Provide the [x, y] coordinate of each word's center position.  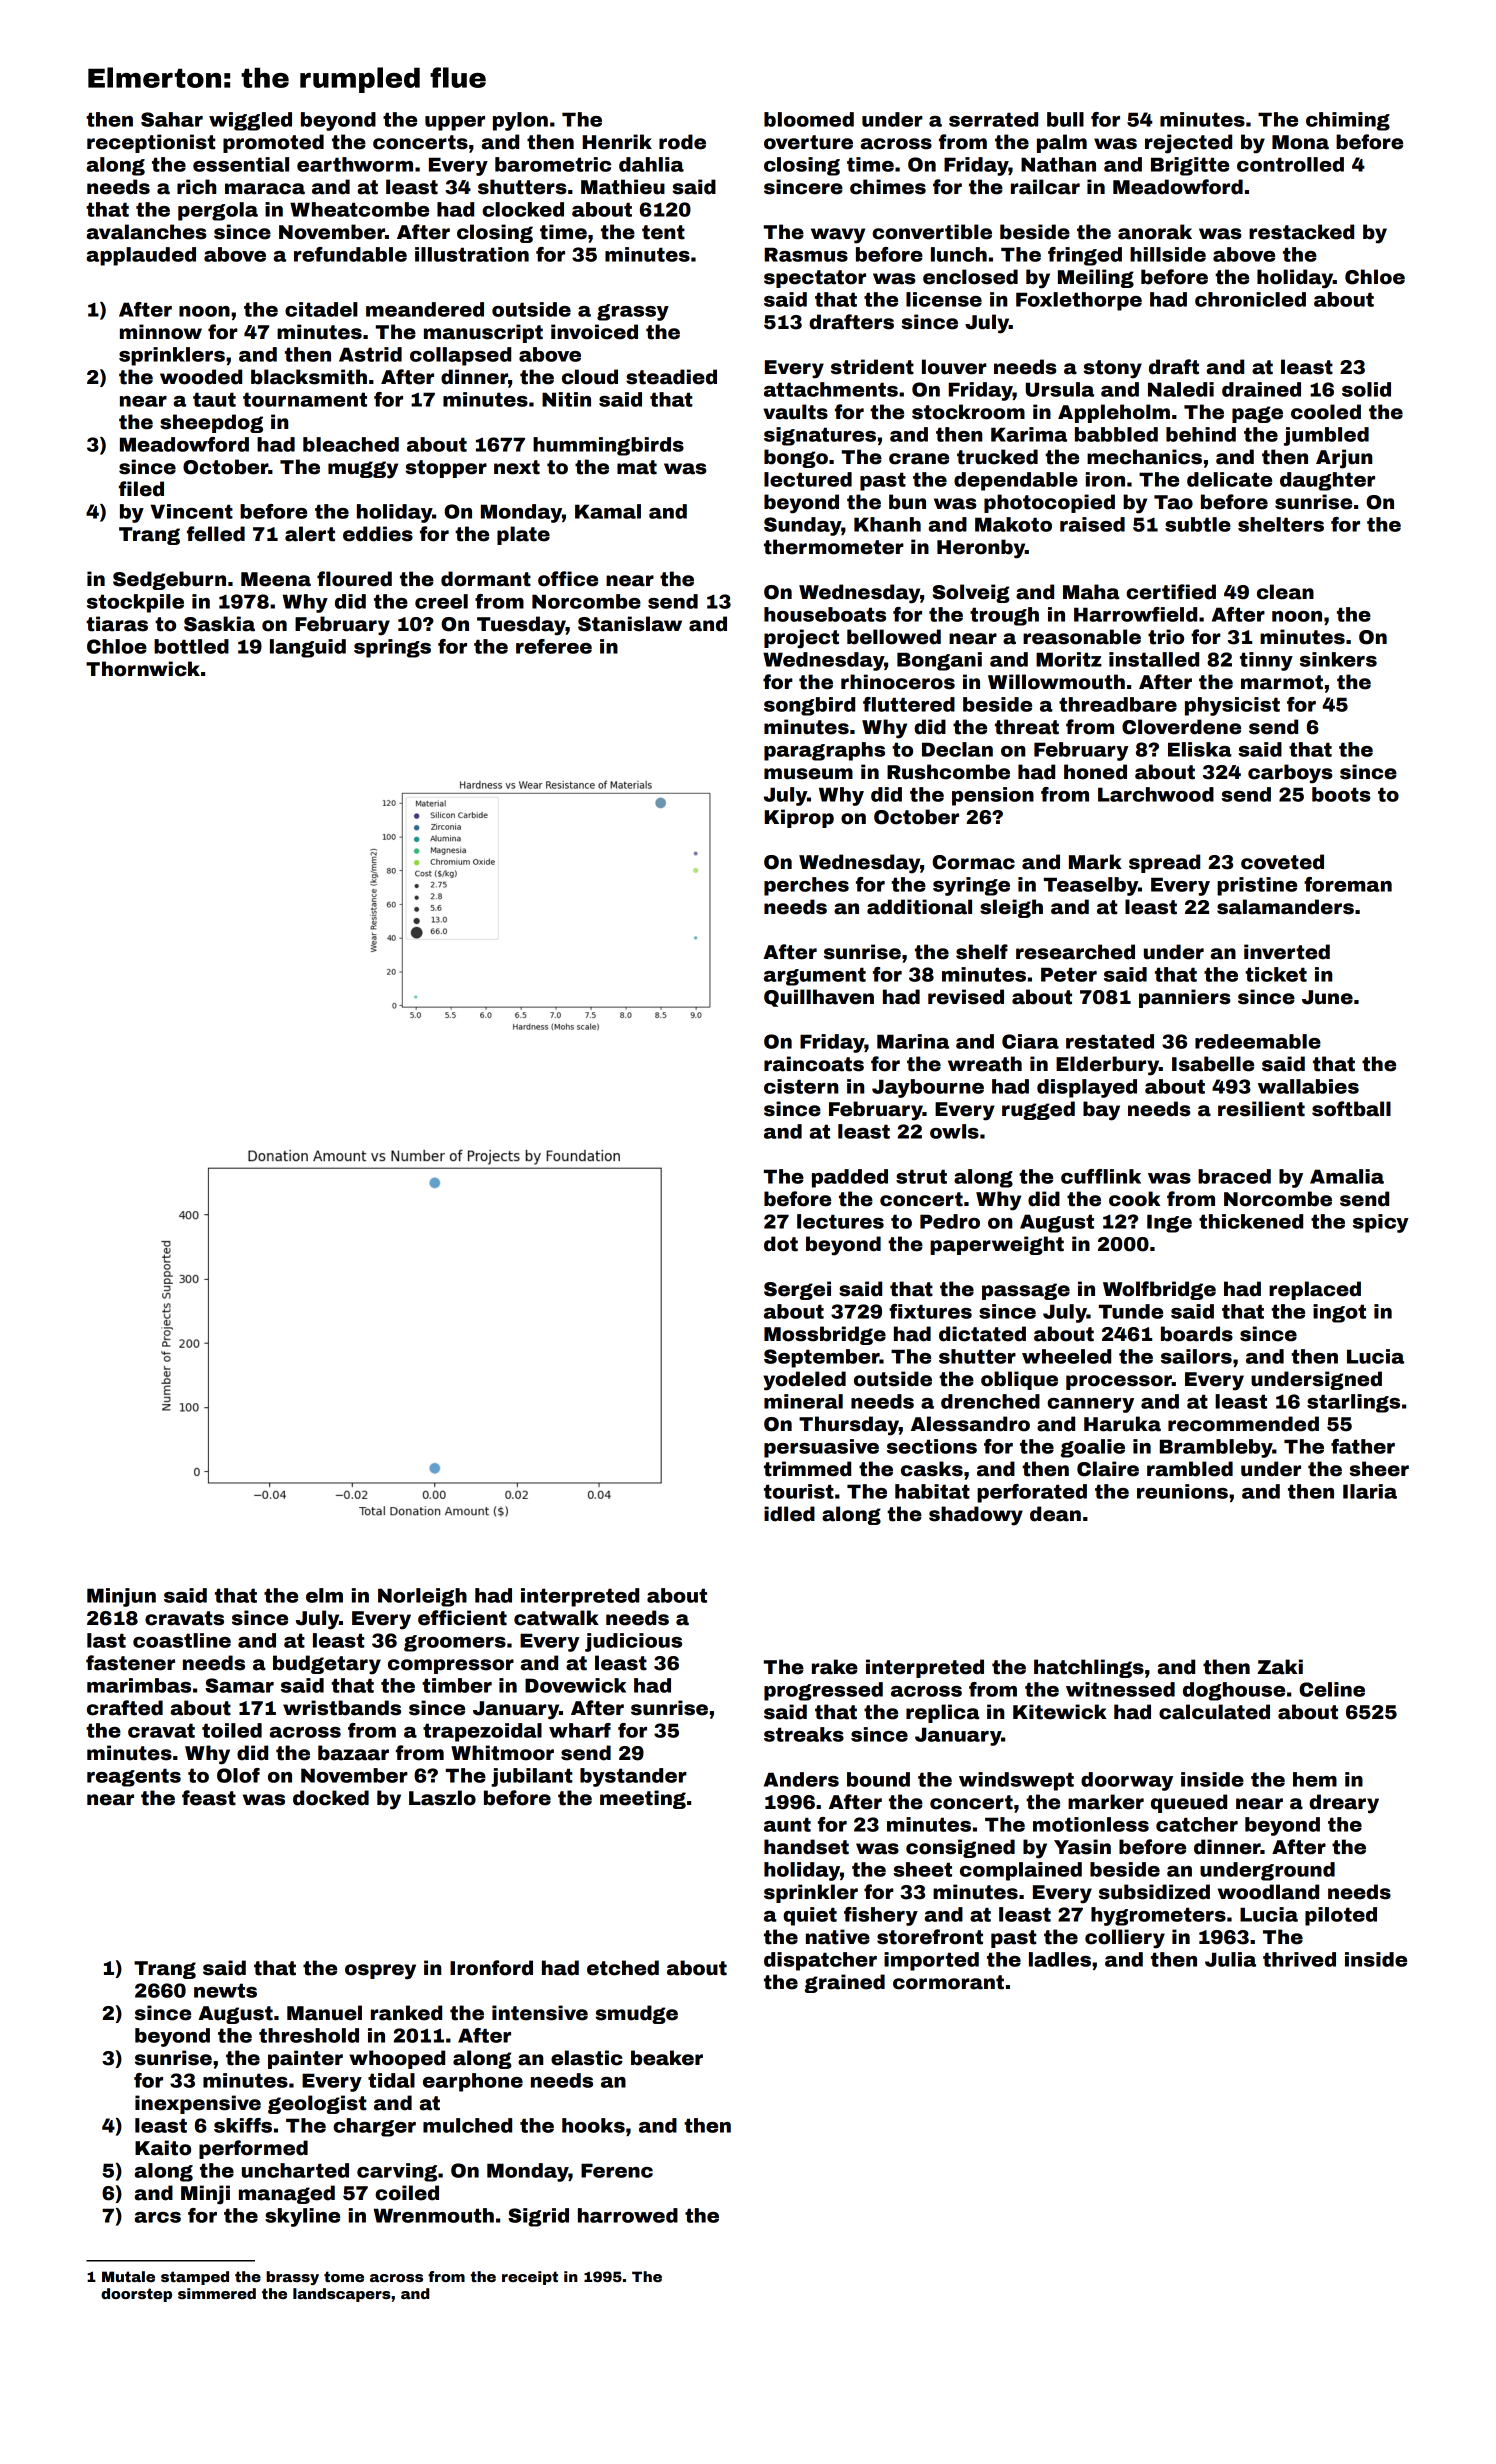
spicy [1381, 1223]
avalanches [147, 232]
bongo [796, 458]
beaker [667, 2058]
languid [308, 648]
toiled [232, 1730]
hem [1315, 1779]
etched [623, 1968]
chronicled [1250, 299]
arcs [158, 2217]
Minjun [121, 1597]
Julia [1230, 1959]
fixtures [930, 1311]
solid [1366, 389]
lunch [959, 254]
